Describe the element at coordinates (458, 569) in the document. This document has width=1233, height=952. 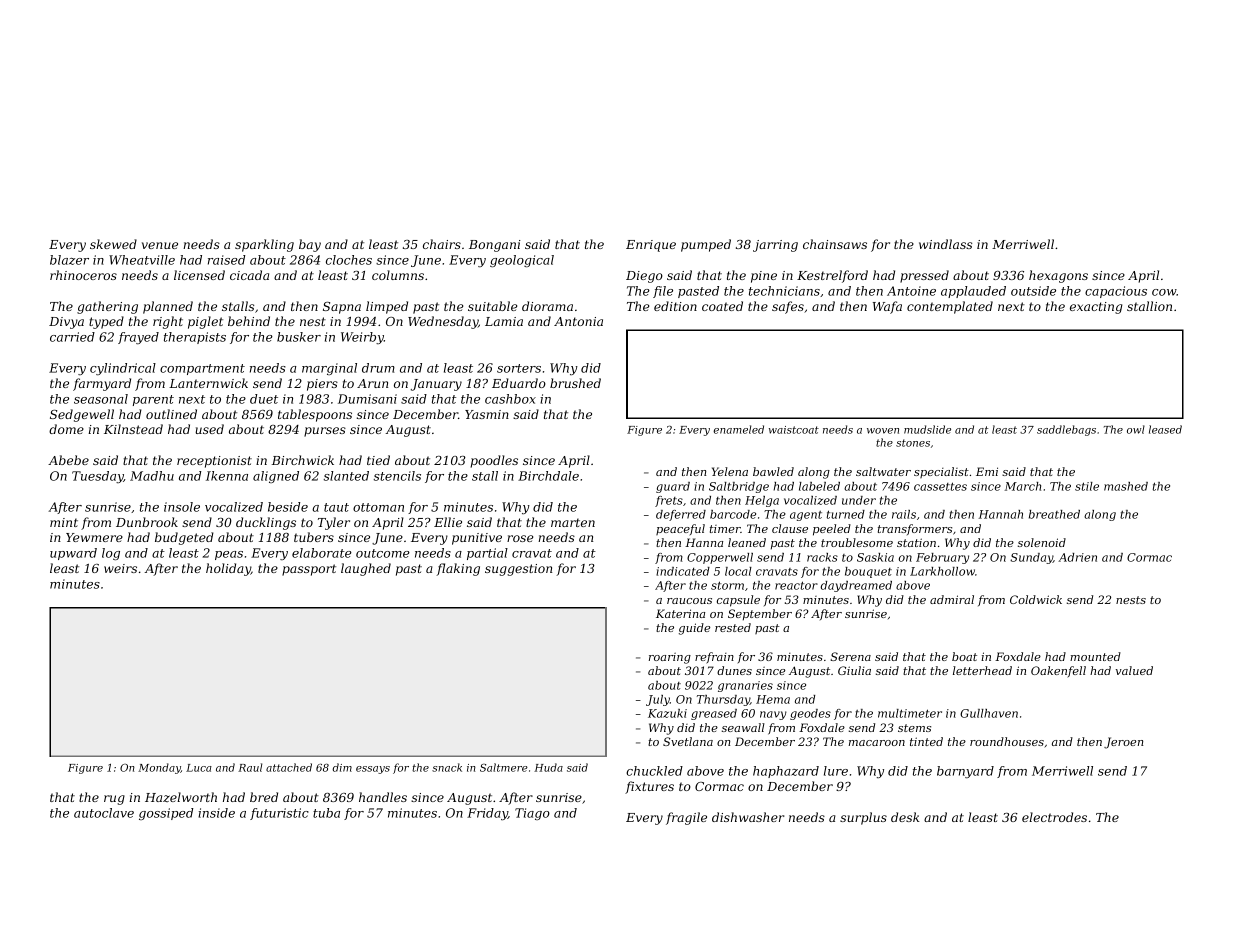
I see `flaking` at that location.
